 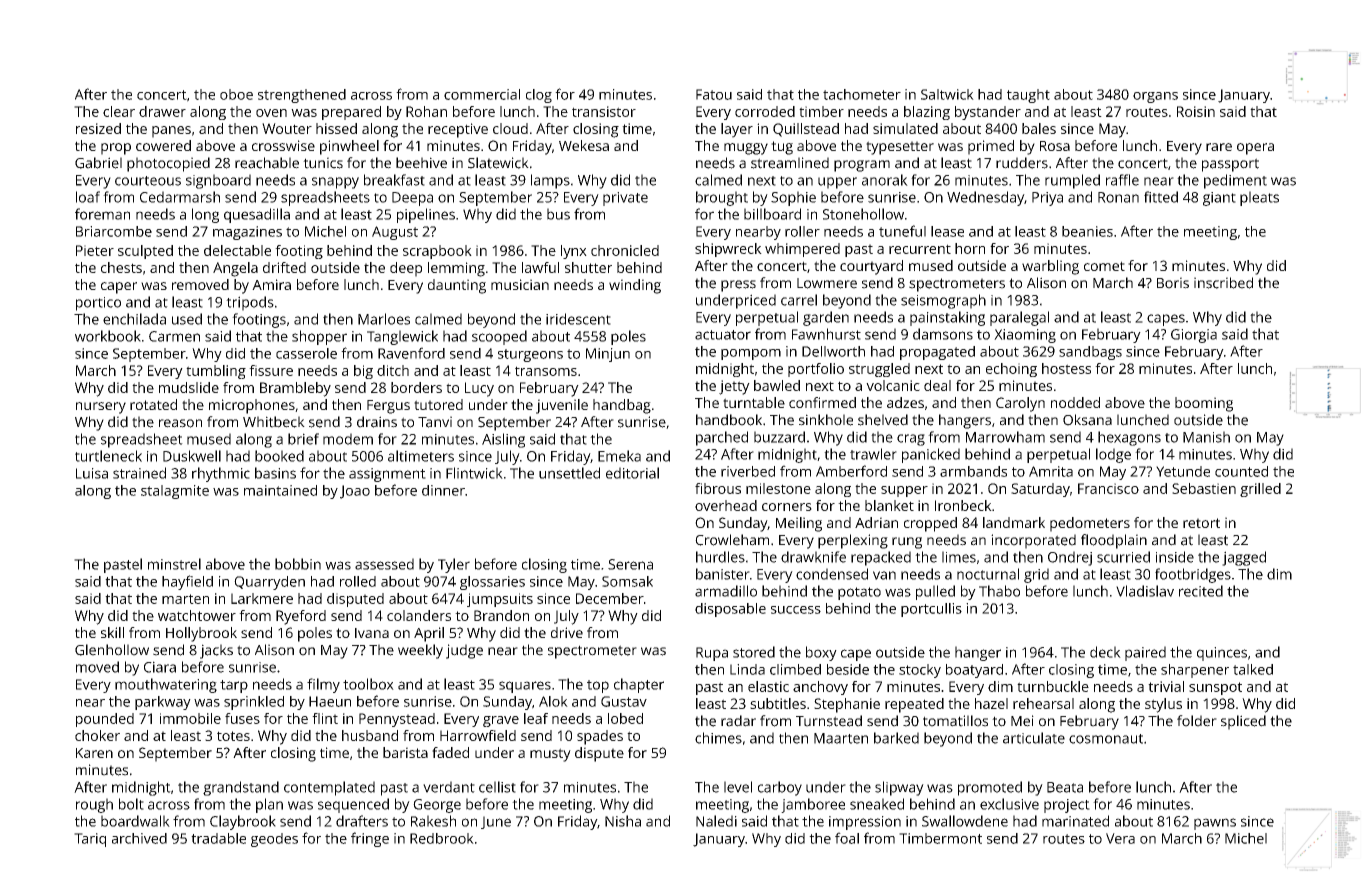 What do you see at coordinates (108, 456) in the page?
I see `turtleneck` at bounding box center [108, 456].
